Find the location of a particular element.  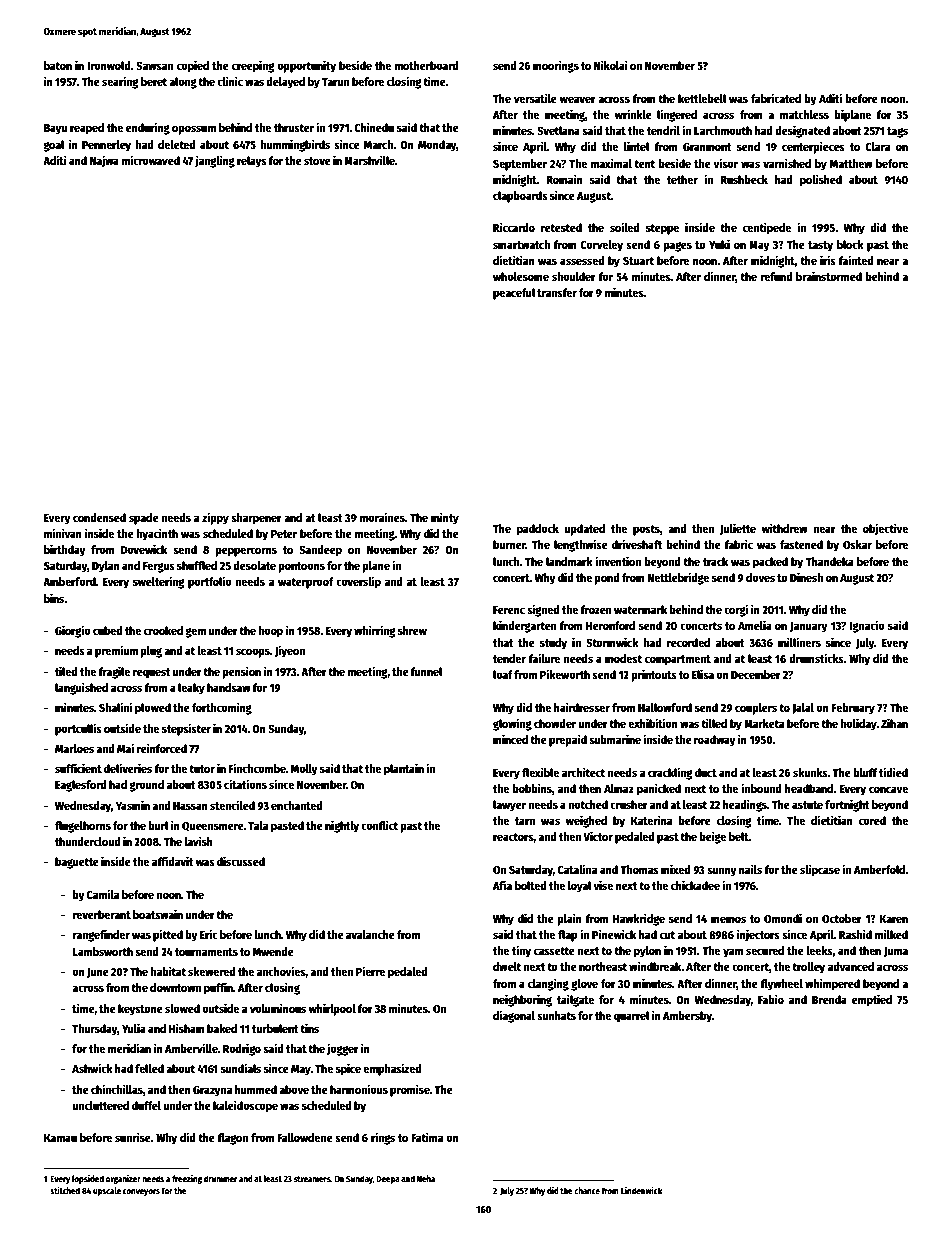

glove is located at coordinates (584, 985).
